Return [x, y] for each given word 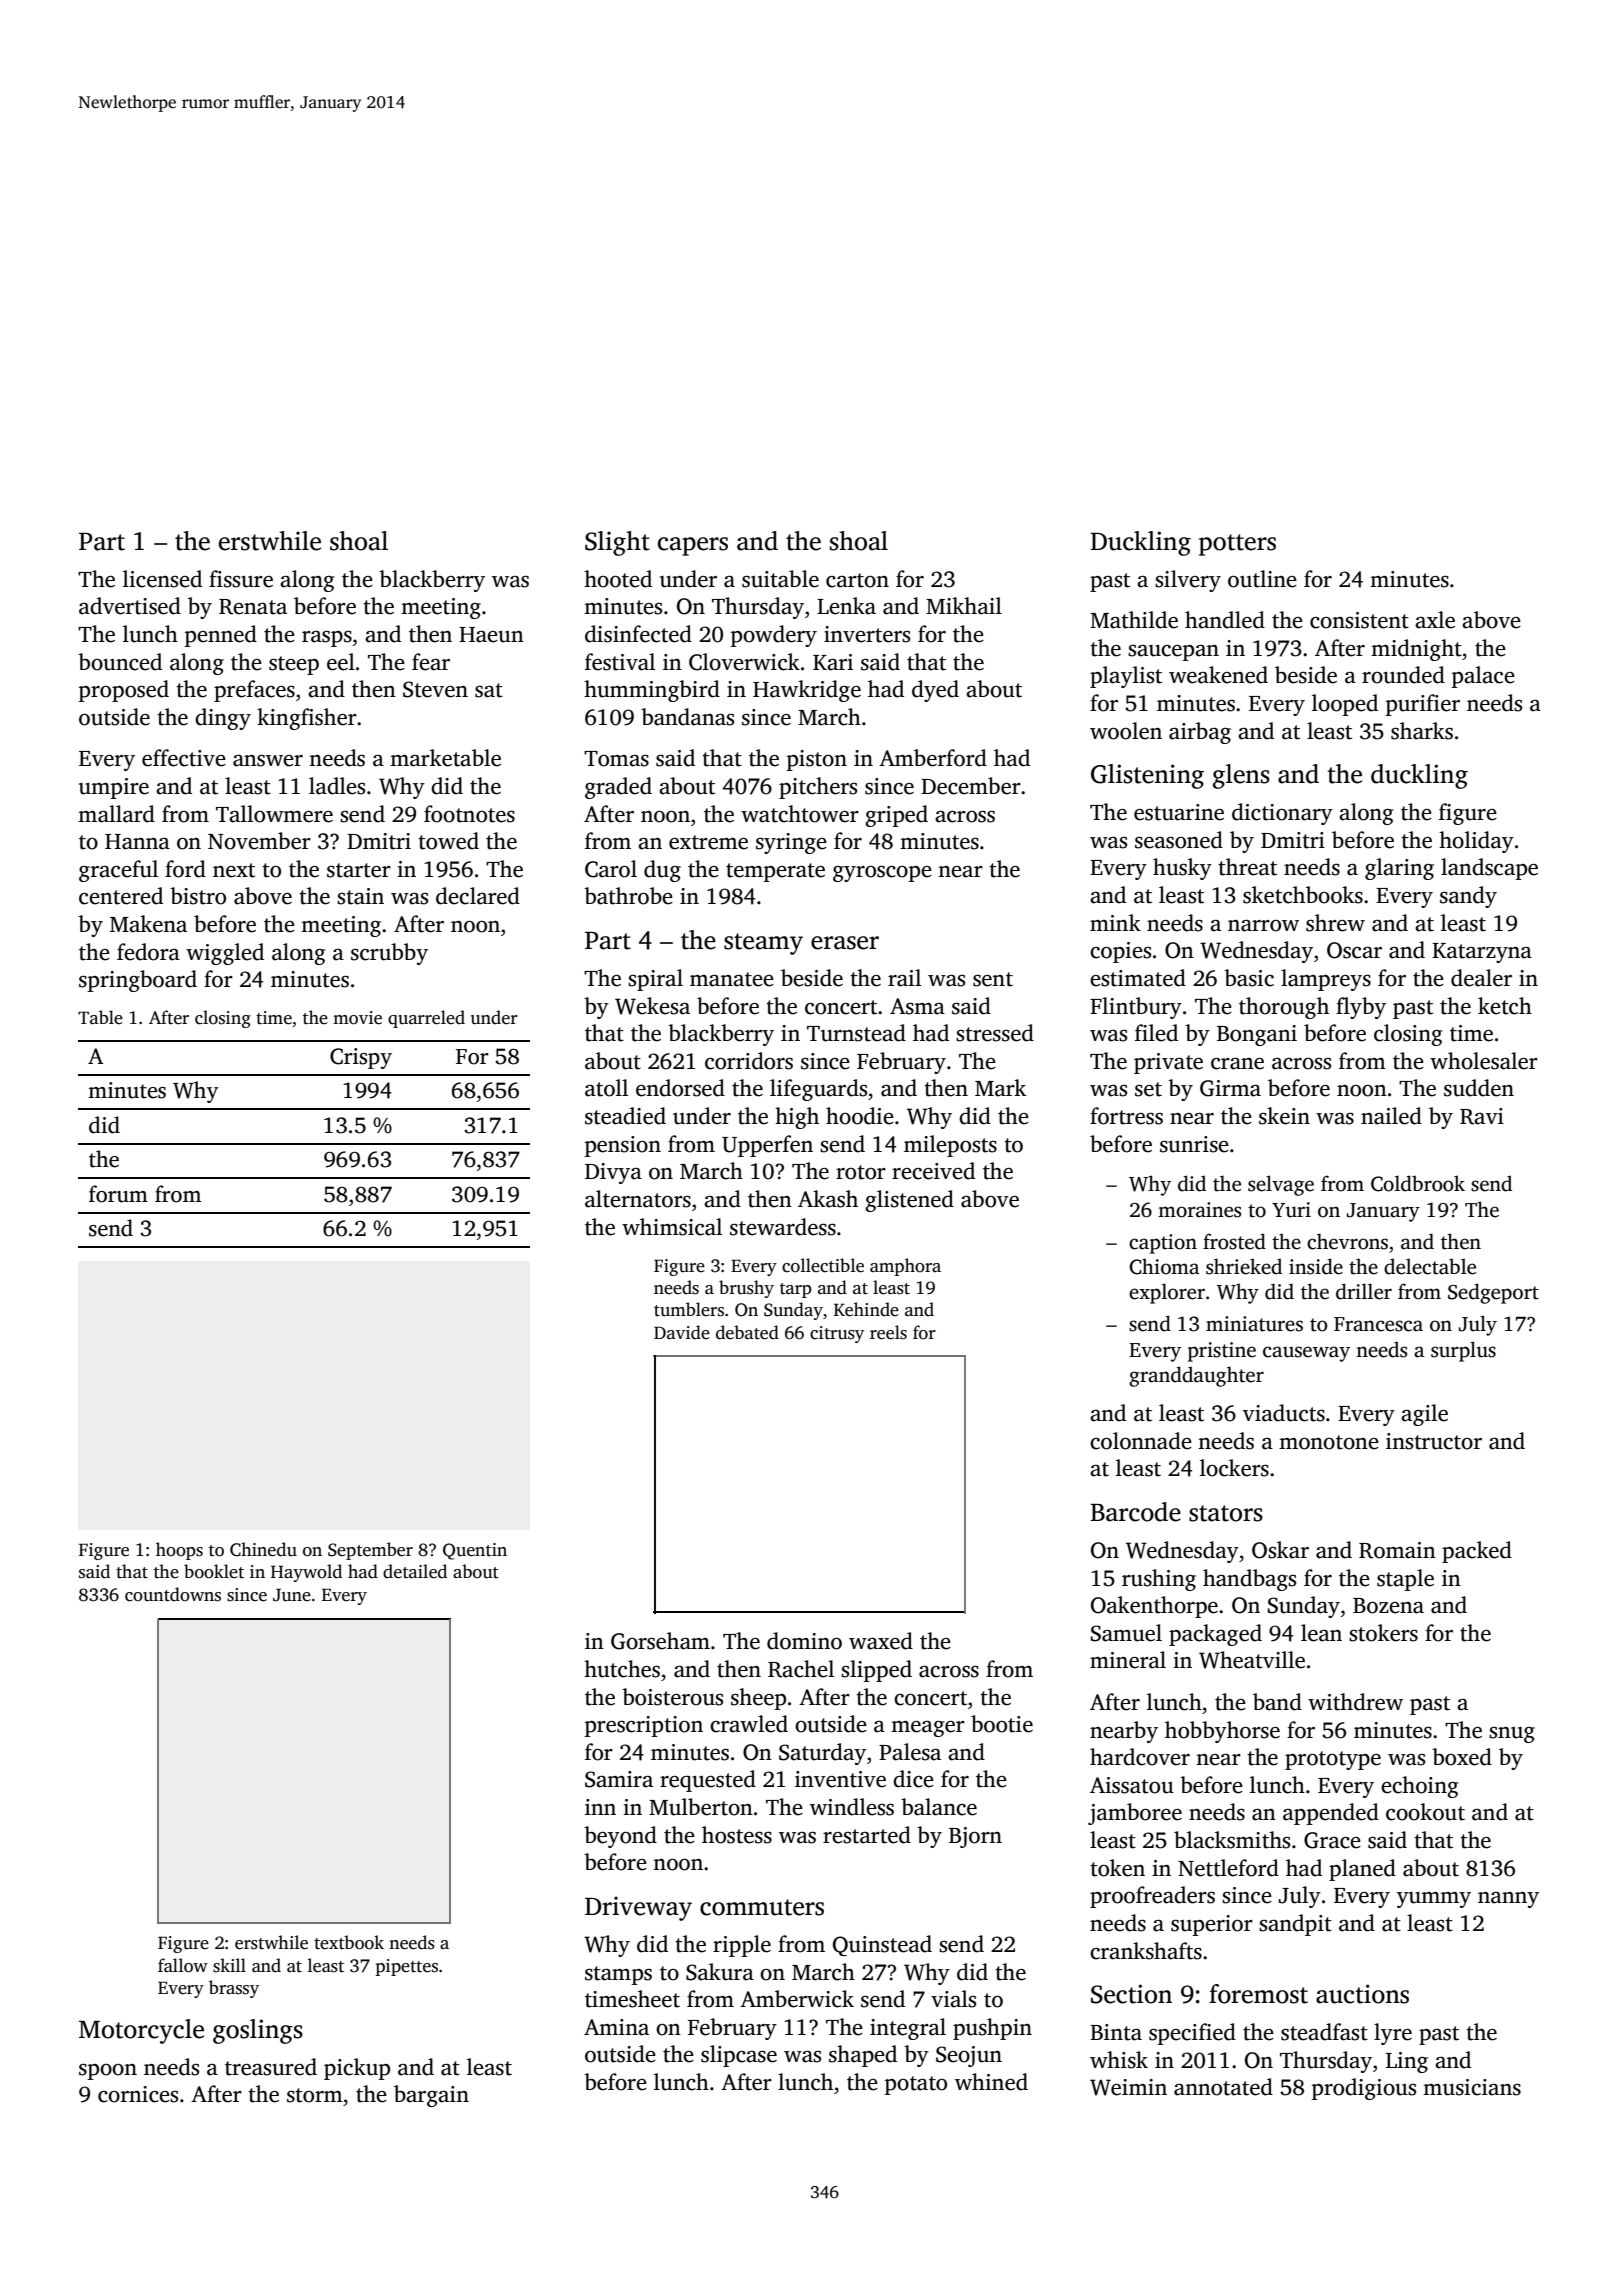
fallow [183, 1965]
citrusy [837, 1334]
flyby [1361, 1008]
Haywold [306, 1573]
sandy [1468, 897]
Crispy [361, 1058]
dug [662, 871]
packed [1477, 1552]
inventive [840, 1779]
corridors [749, 1061]
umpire [114, 788]
